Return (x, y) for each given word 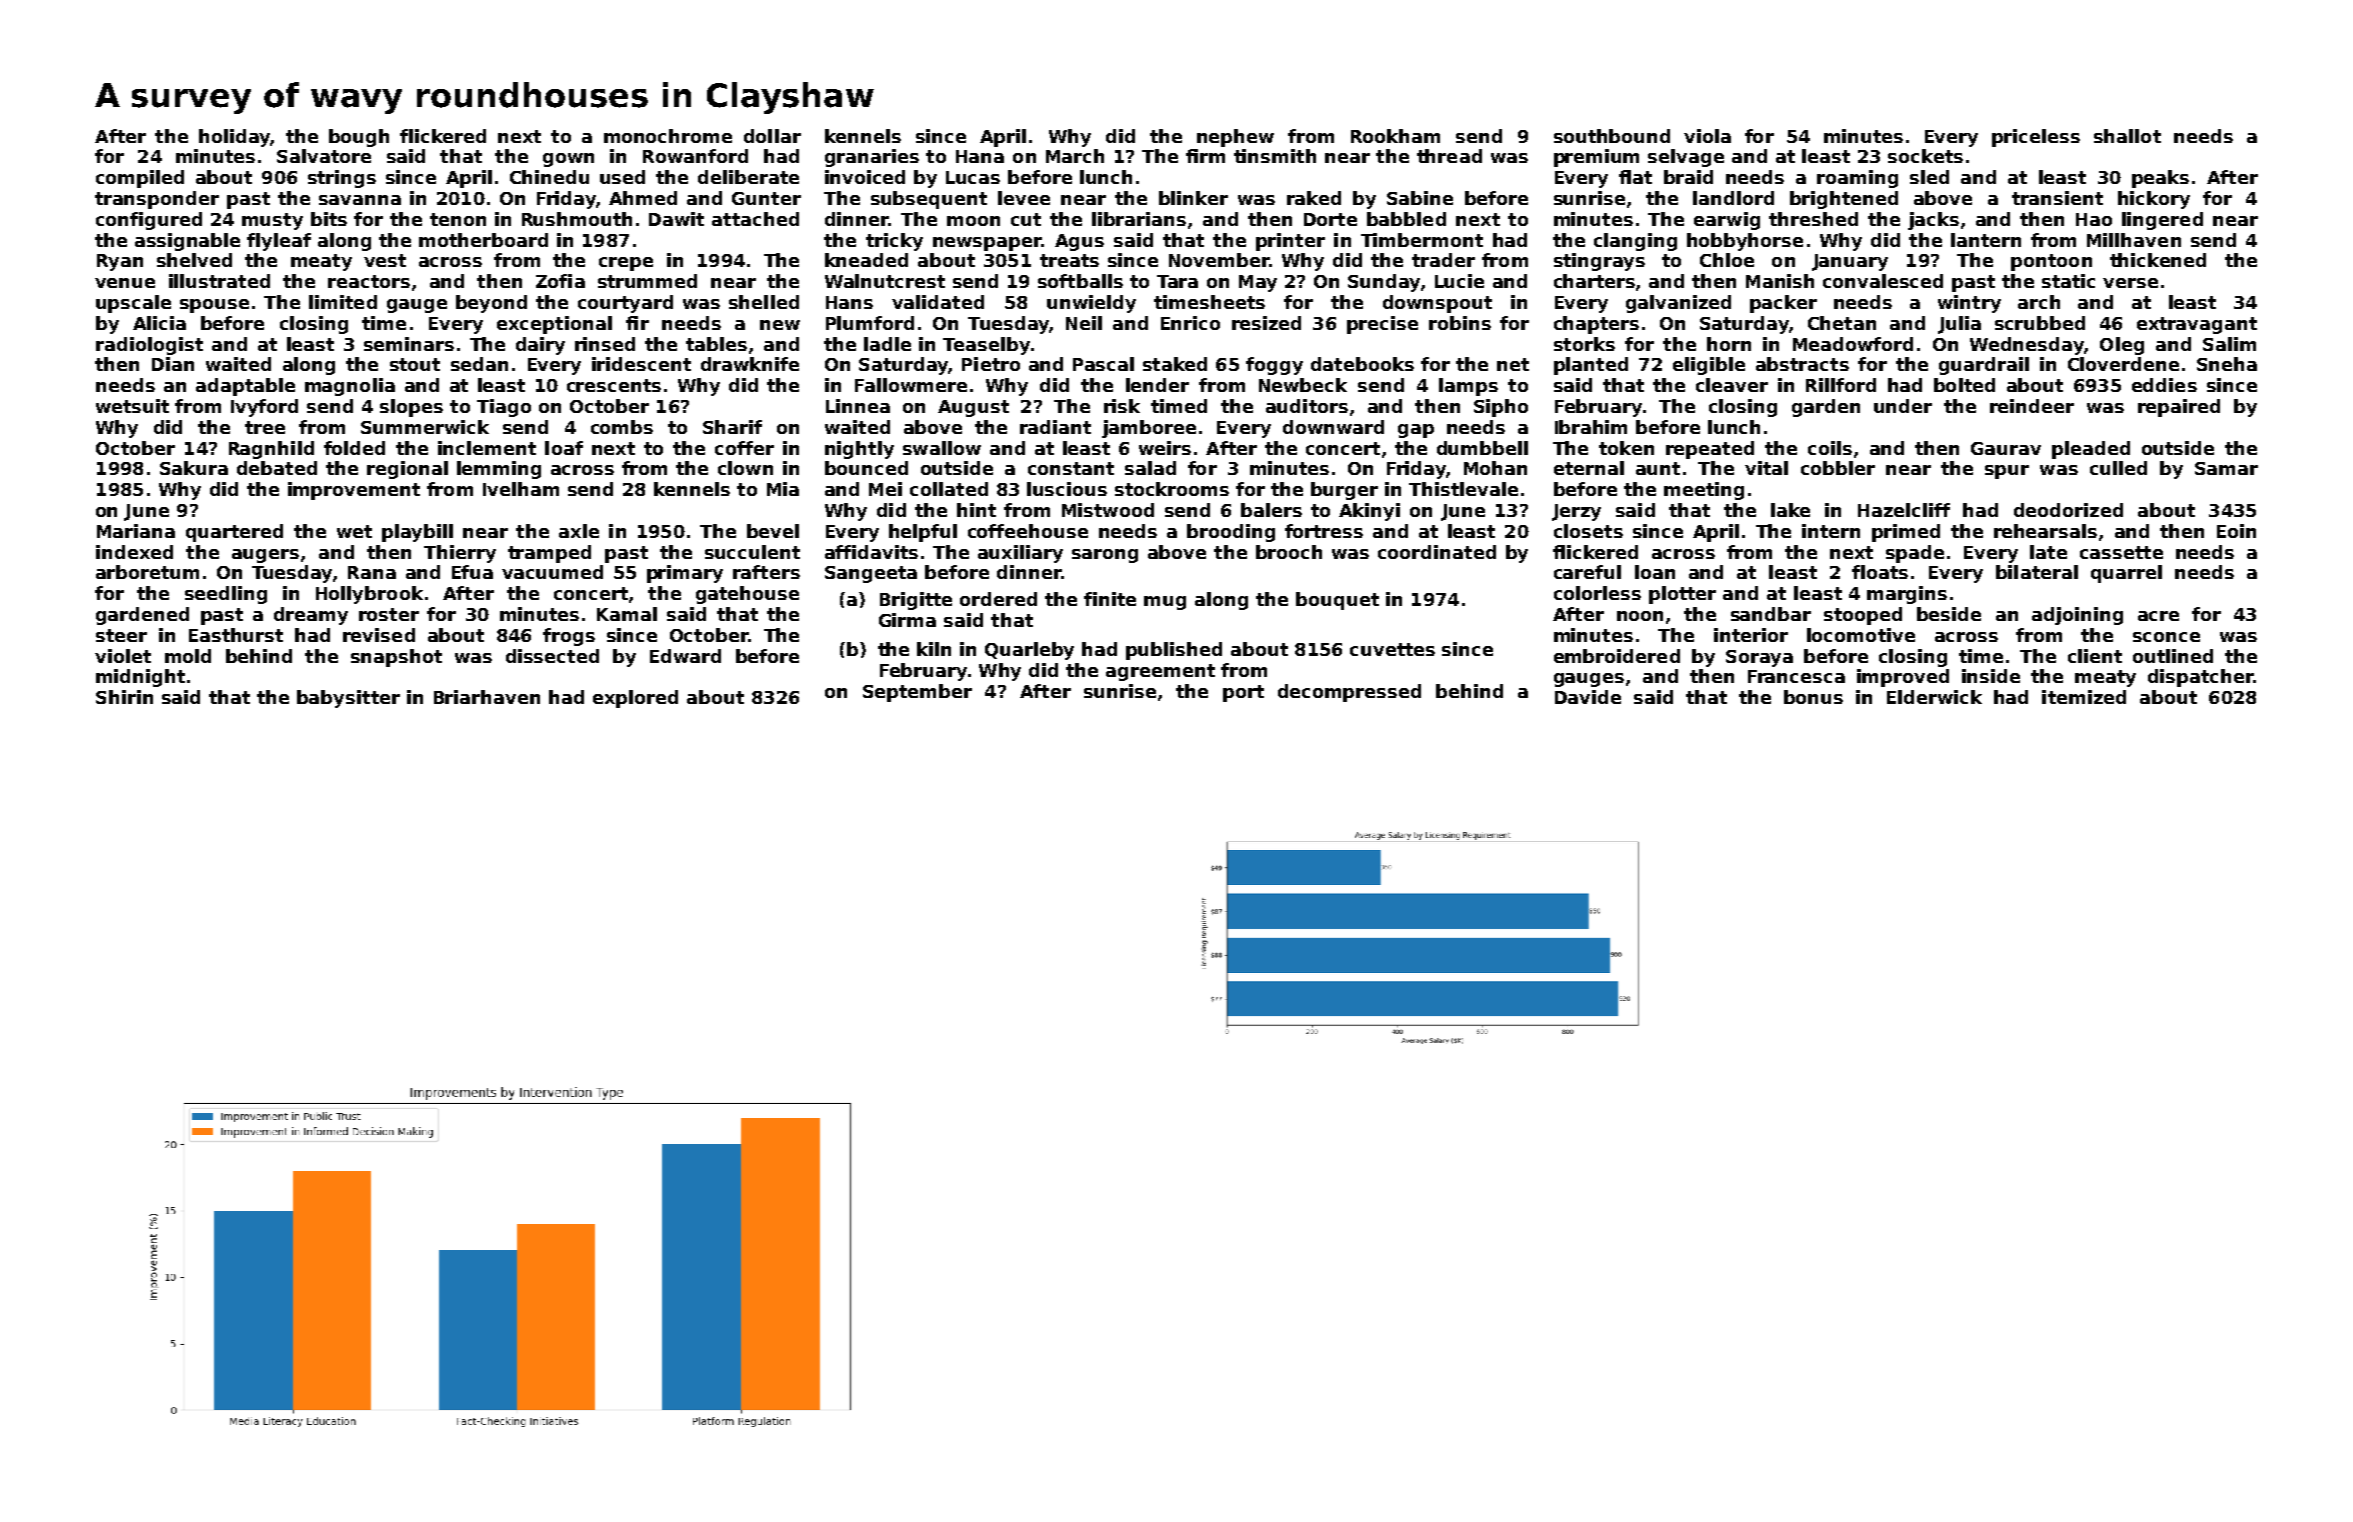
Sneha (2227, 364)
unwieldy (1091, 304)
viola (1707, 136)
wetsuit (132, 406)
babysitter (348, 699)
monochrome (668, 136)
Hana (980, 156)
